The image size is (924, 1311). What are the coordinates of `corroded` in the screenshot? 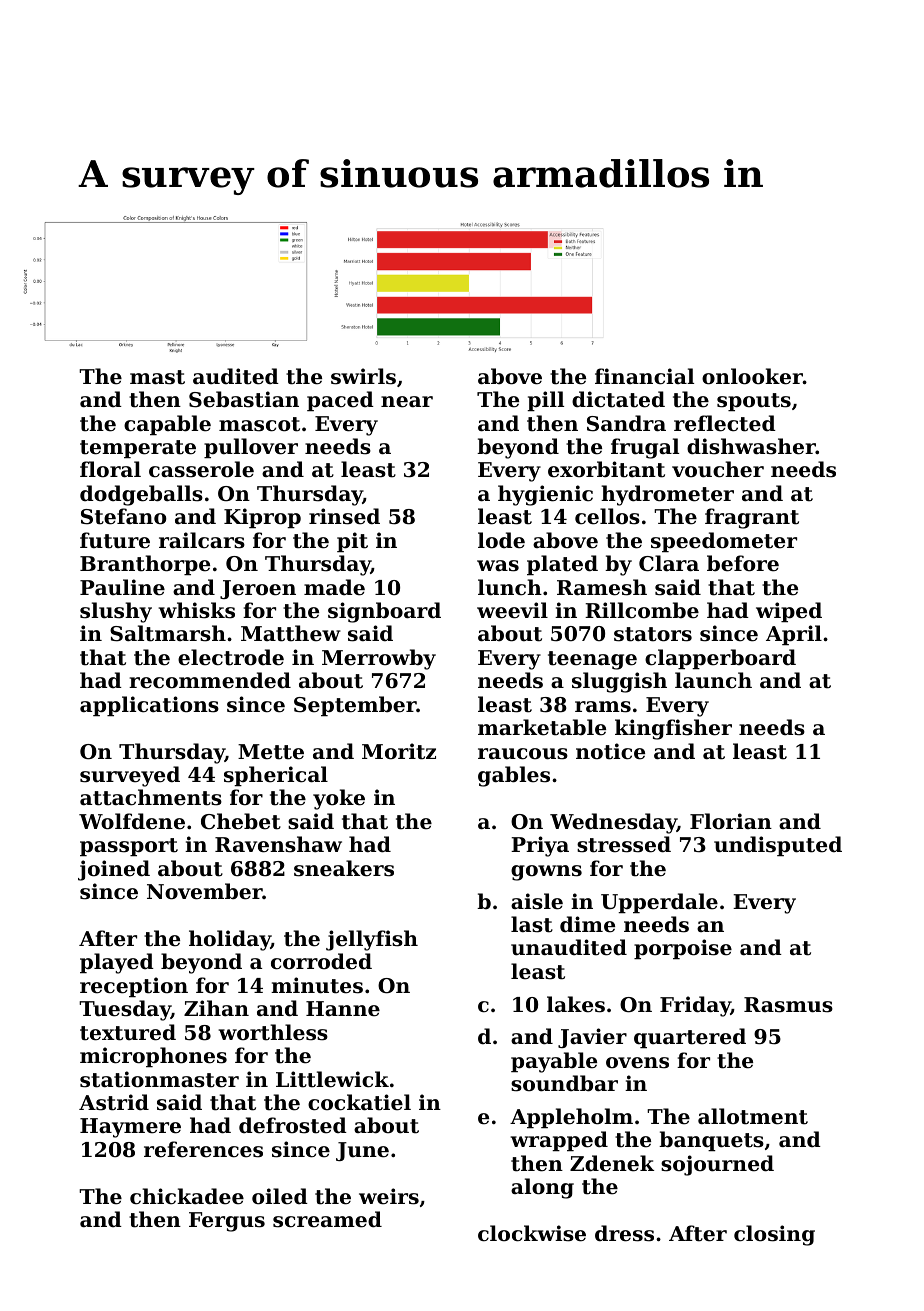 It's located at (321, 961).
